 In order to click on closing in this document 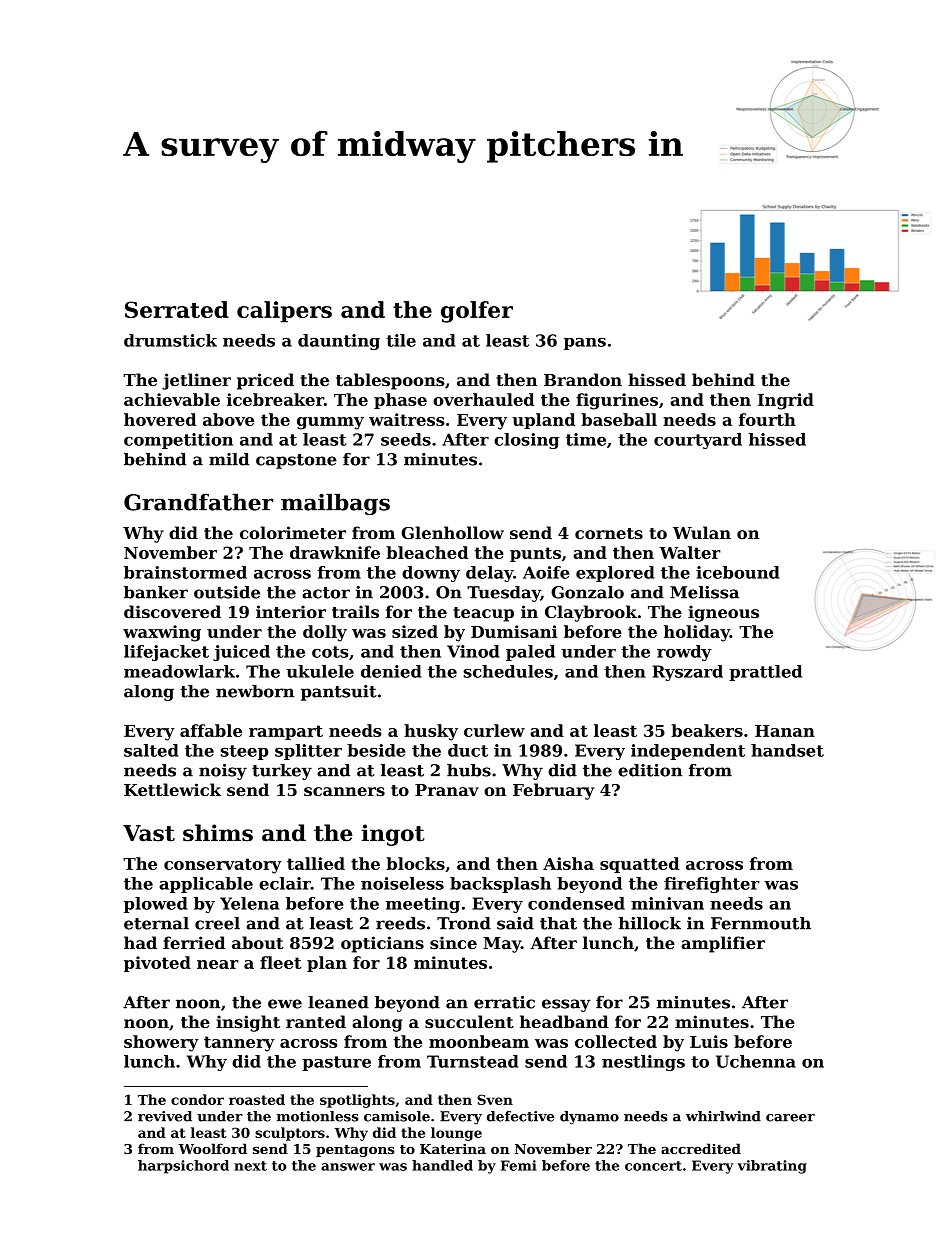, I will do `click(527, 441)`.
